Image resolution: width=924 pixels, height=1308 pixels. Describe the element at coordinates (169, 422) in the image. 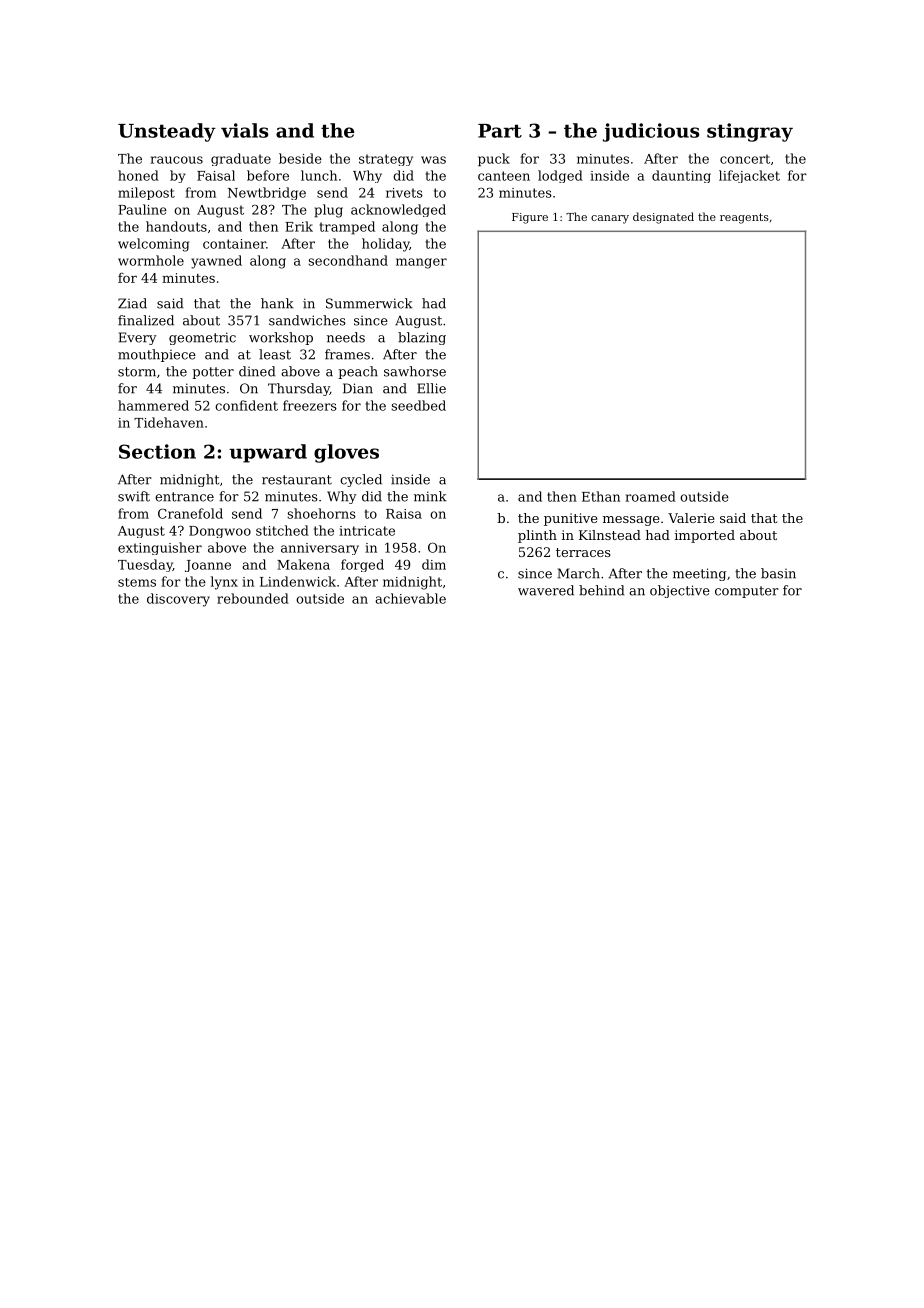

I see `Tidehaven` at that location.
